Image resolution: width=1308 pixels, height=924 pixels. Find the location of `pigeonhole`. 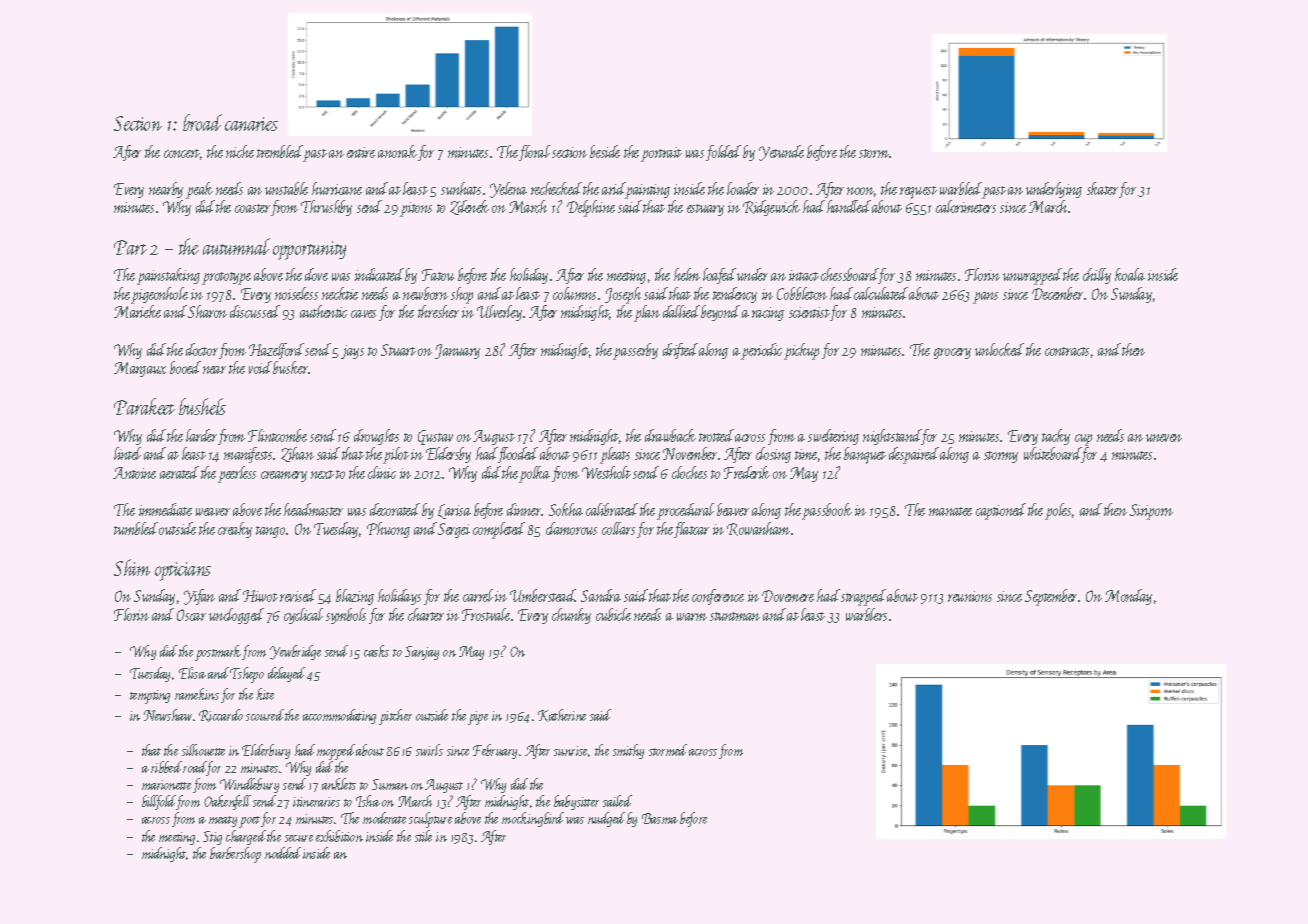

pigeonhole is located at coordinates (159, 295).
